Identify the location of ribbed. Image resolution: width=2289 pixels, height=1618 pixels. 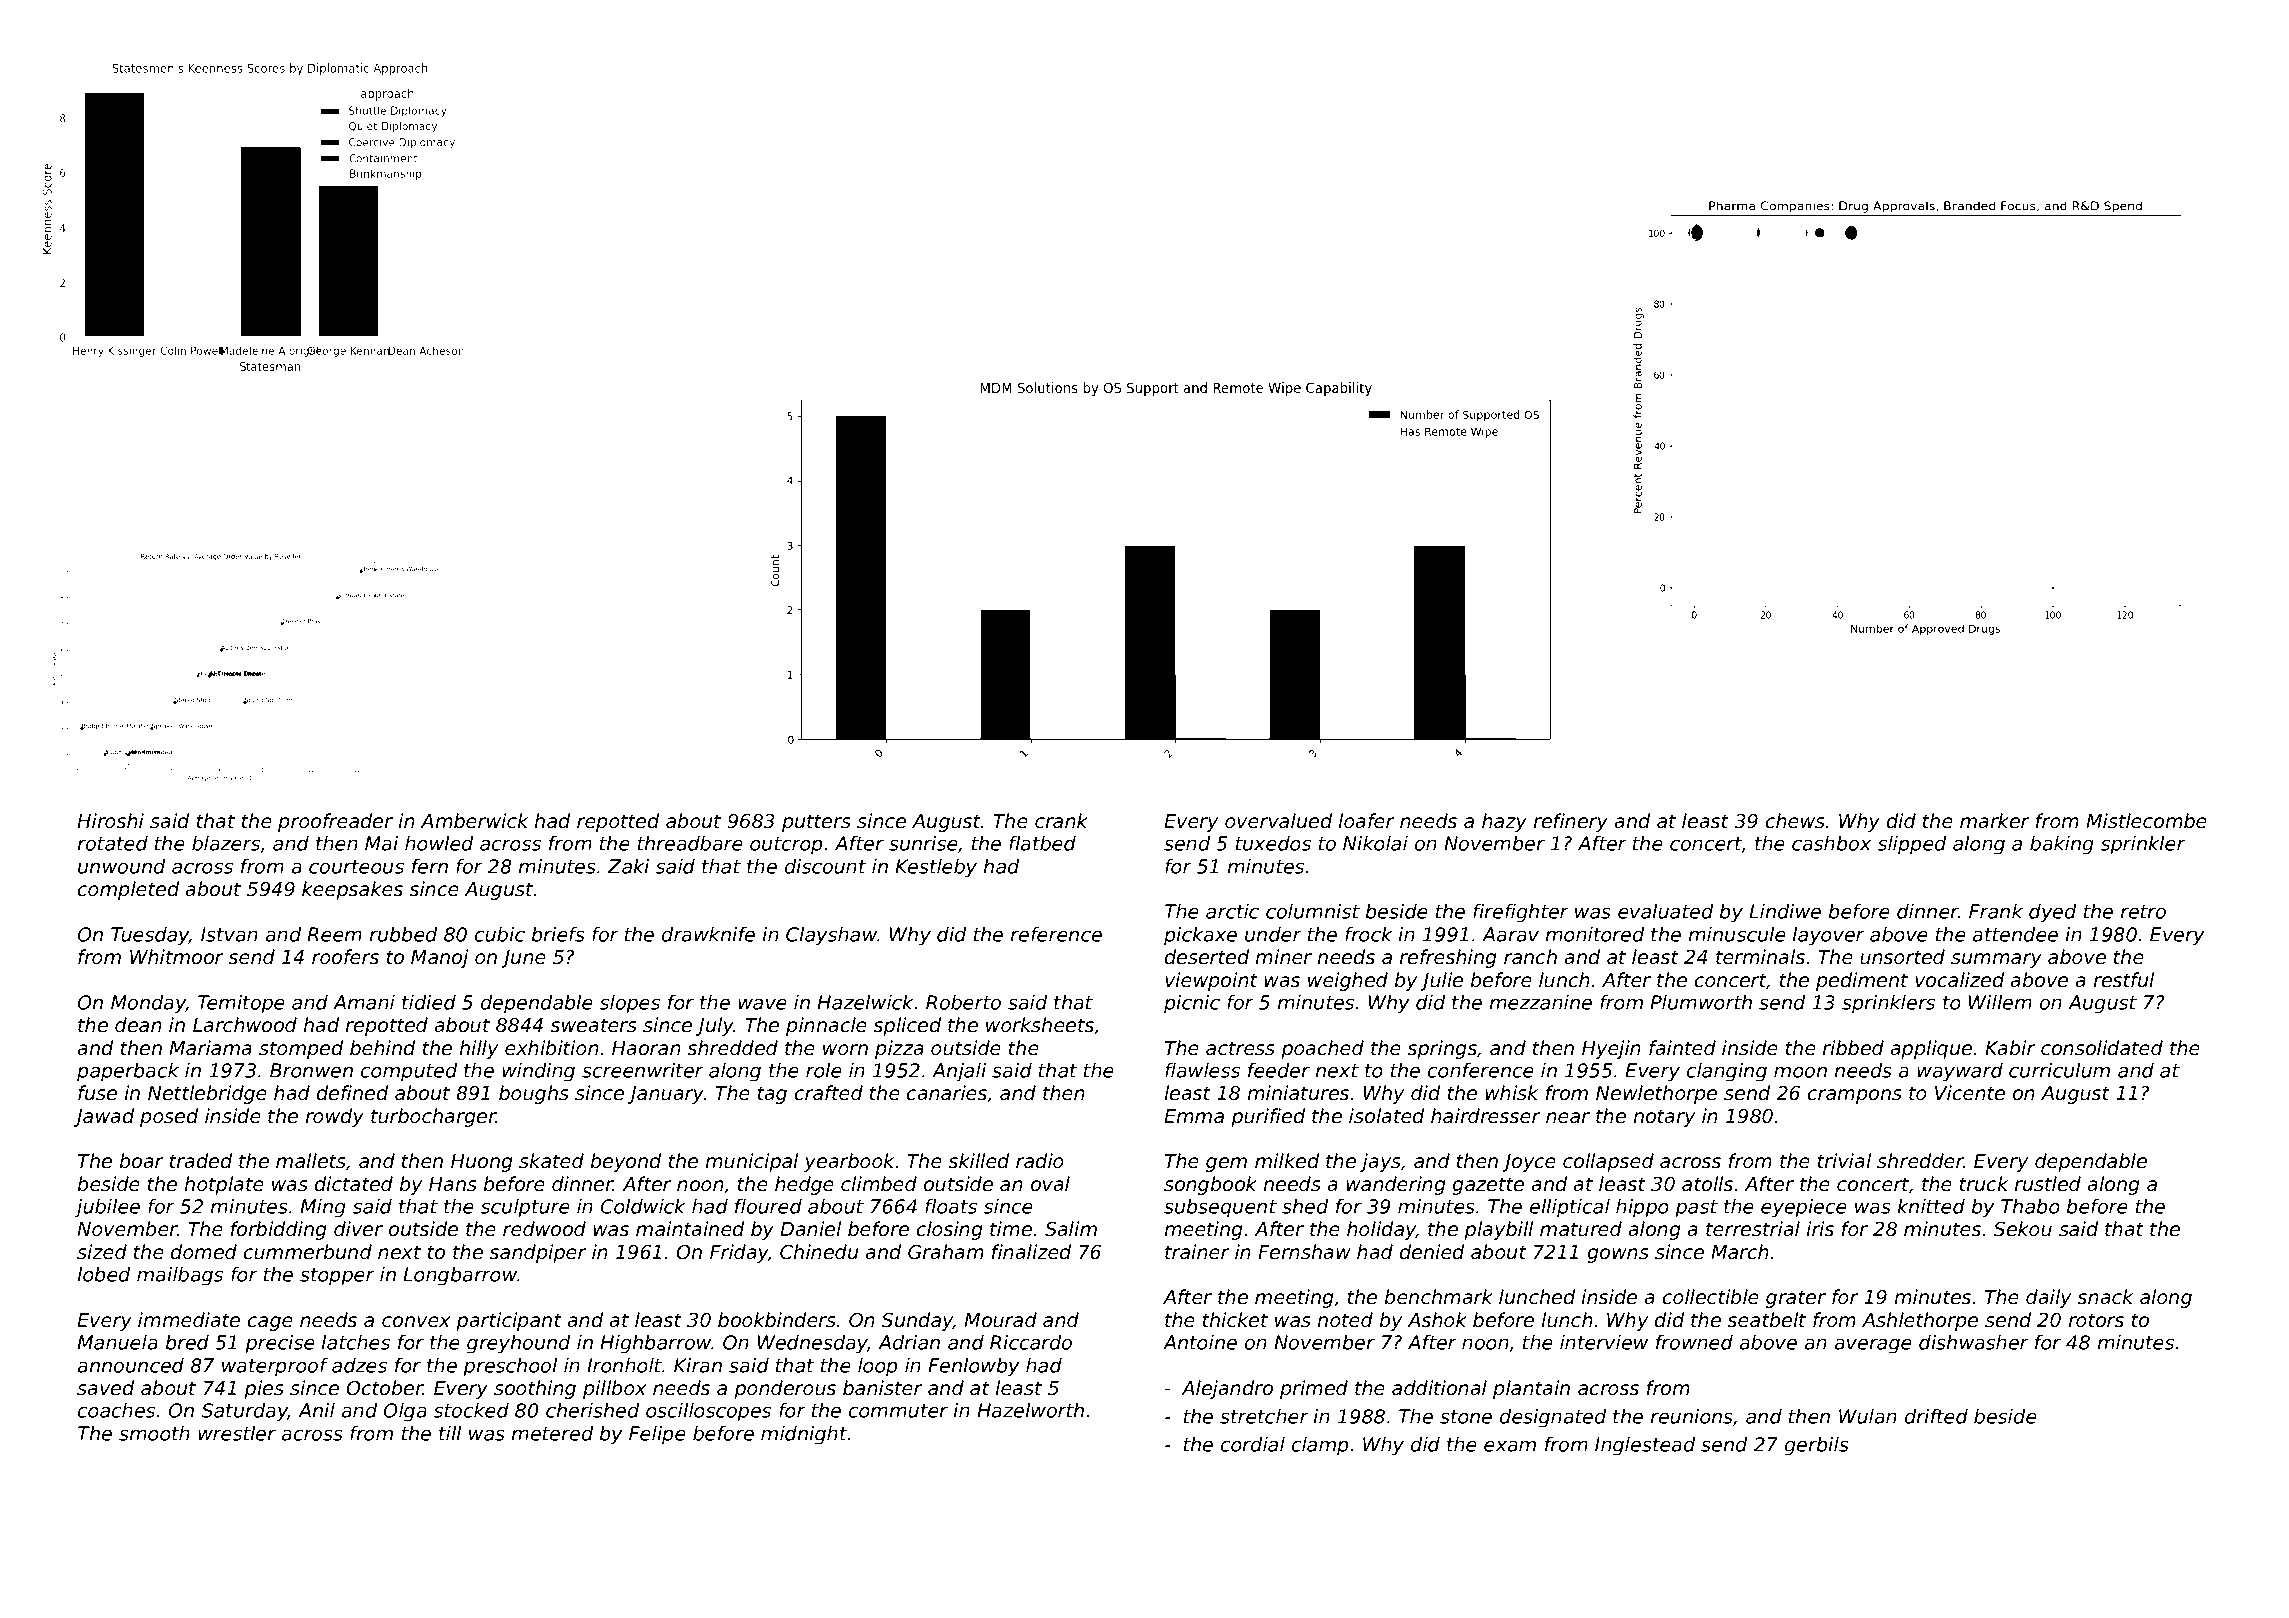
(1853, 1048).
